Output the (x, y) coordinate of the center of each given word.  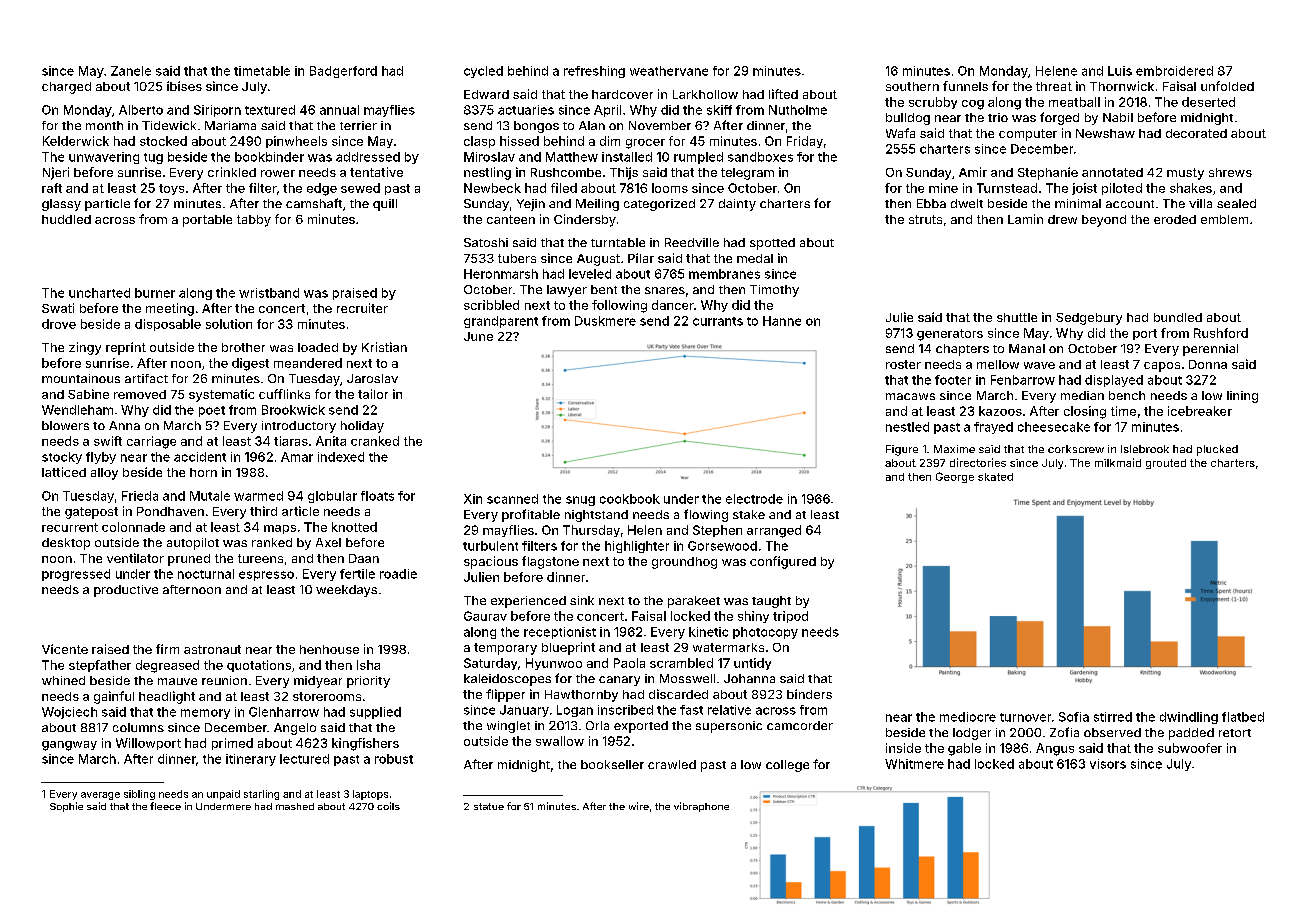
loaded (318, 347)
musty (1185, 174)
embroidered (1174, 71)
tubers (517, 258)
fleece (165, 806)
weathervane (669, 71)
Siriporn (217, 111)
